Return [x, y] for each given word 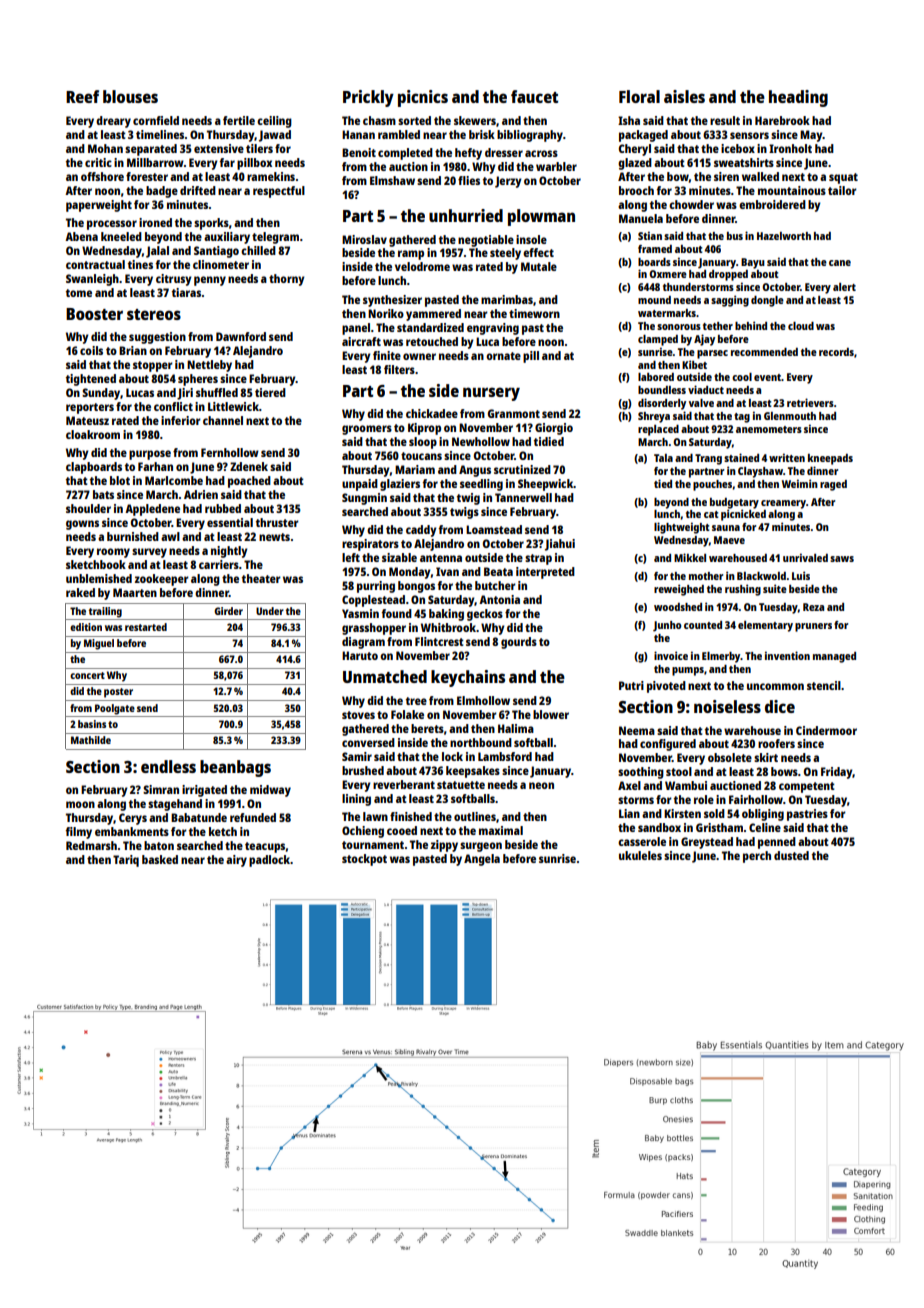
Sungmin [364, 499]
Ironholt [790, 148]
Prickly [368, 98]
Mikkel [690, 557]
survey [149, 553]
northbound [481, 742]
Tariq [126, 861]
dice [780, 706]
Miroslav [364, 239]
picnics [423, 98]
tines [140, 264]
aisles [684, 96]
